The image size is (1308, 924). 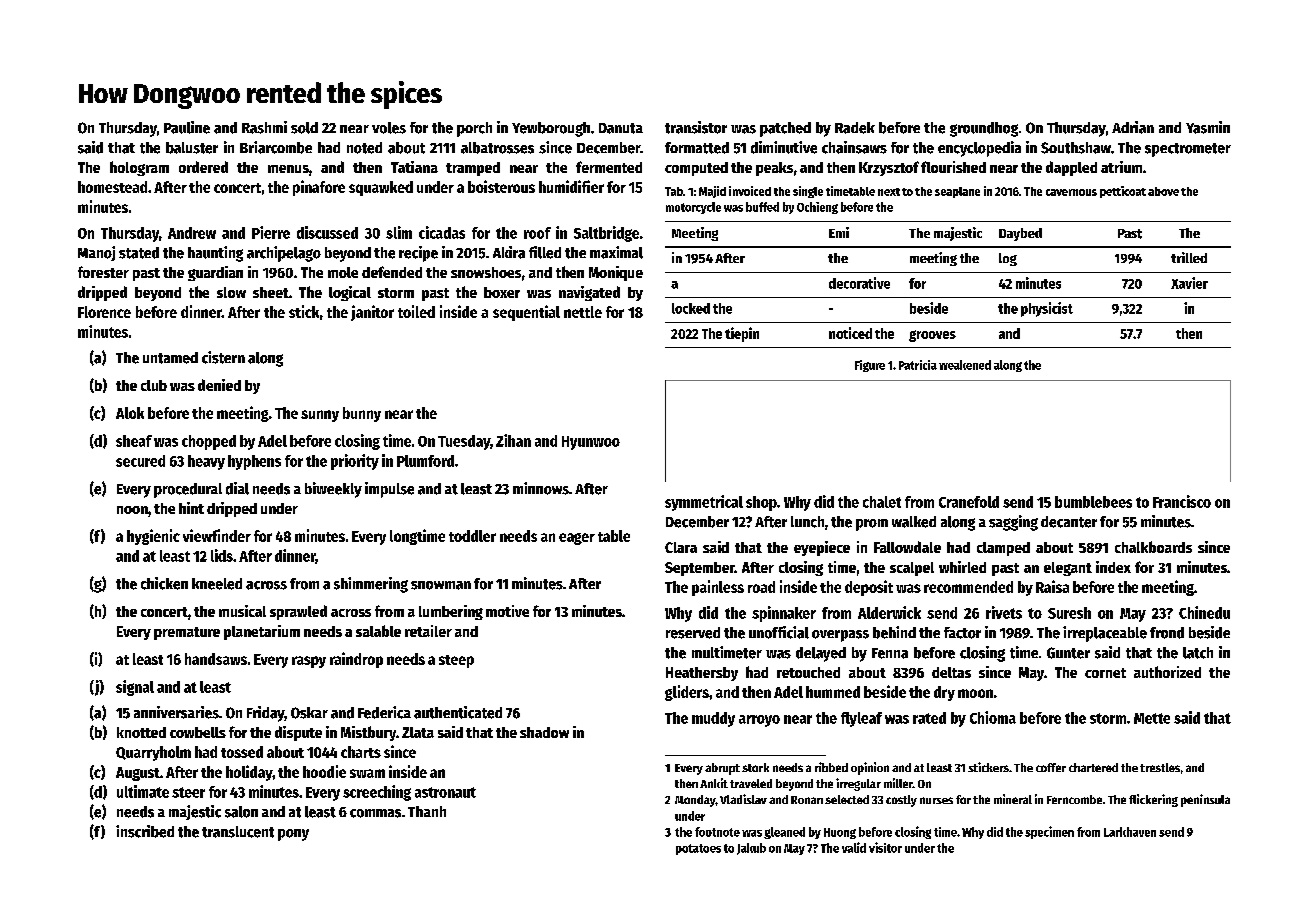 What do you see at coordinates (1130, 832) in the document?
I see `Larkhaven` at bounding box center [1130, 832].
